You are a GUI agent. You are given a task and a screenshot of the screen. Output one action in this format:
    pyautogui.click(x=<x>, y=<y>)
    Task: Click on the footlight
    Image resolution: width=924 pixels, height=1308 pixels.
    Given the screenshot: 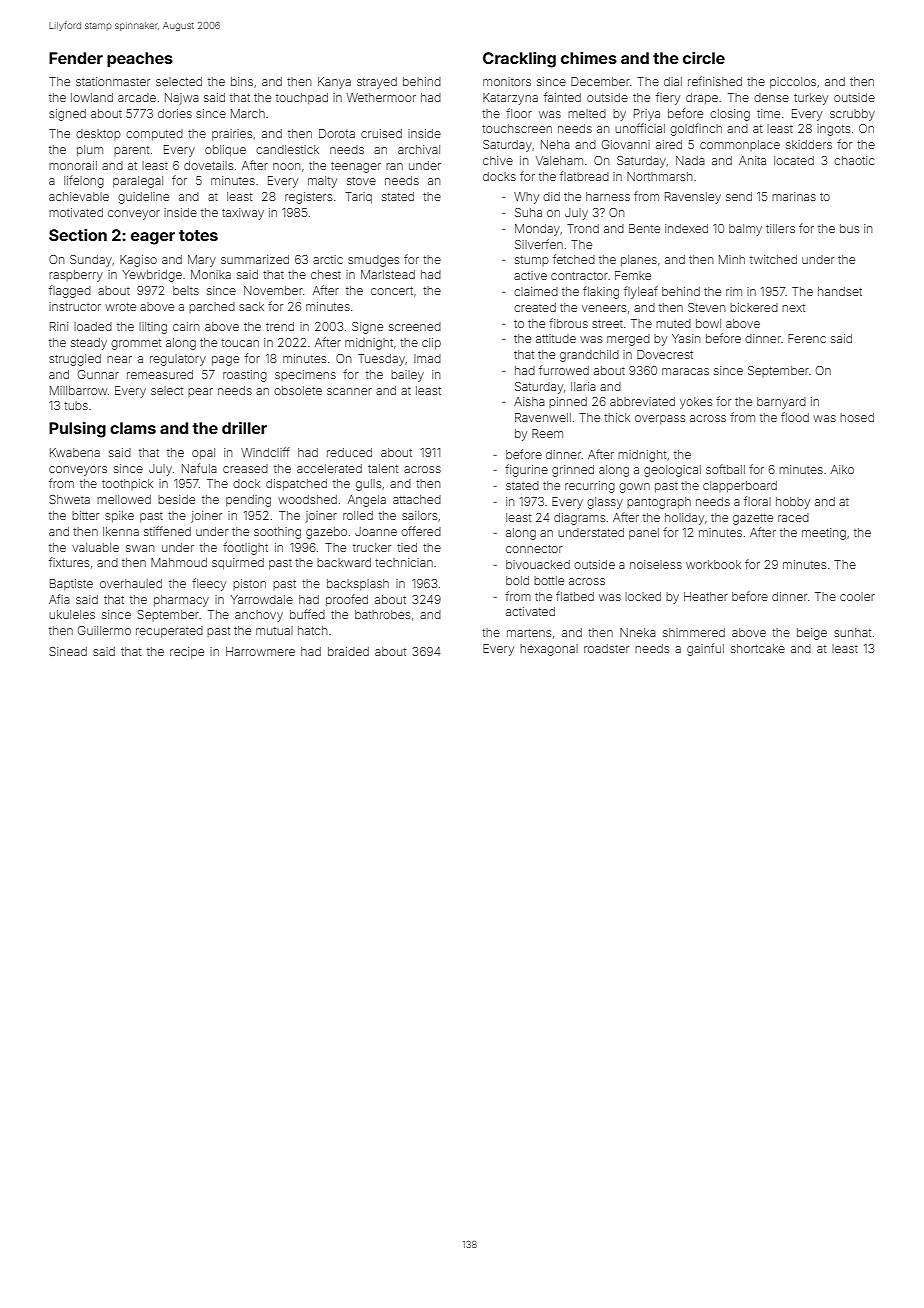 What is the action you would take?
    pyautogui.click(x=245, y=548)
